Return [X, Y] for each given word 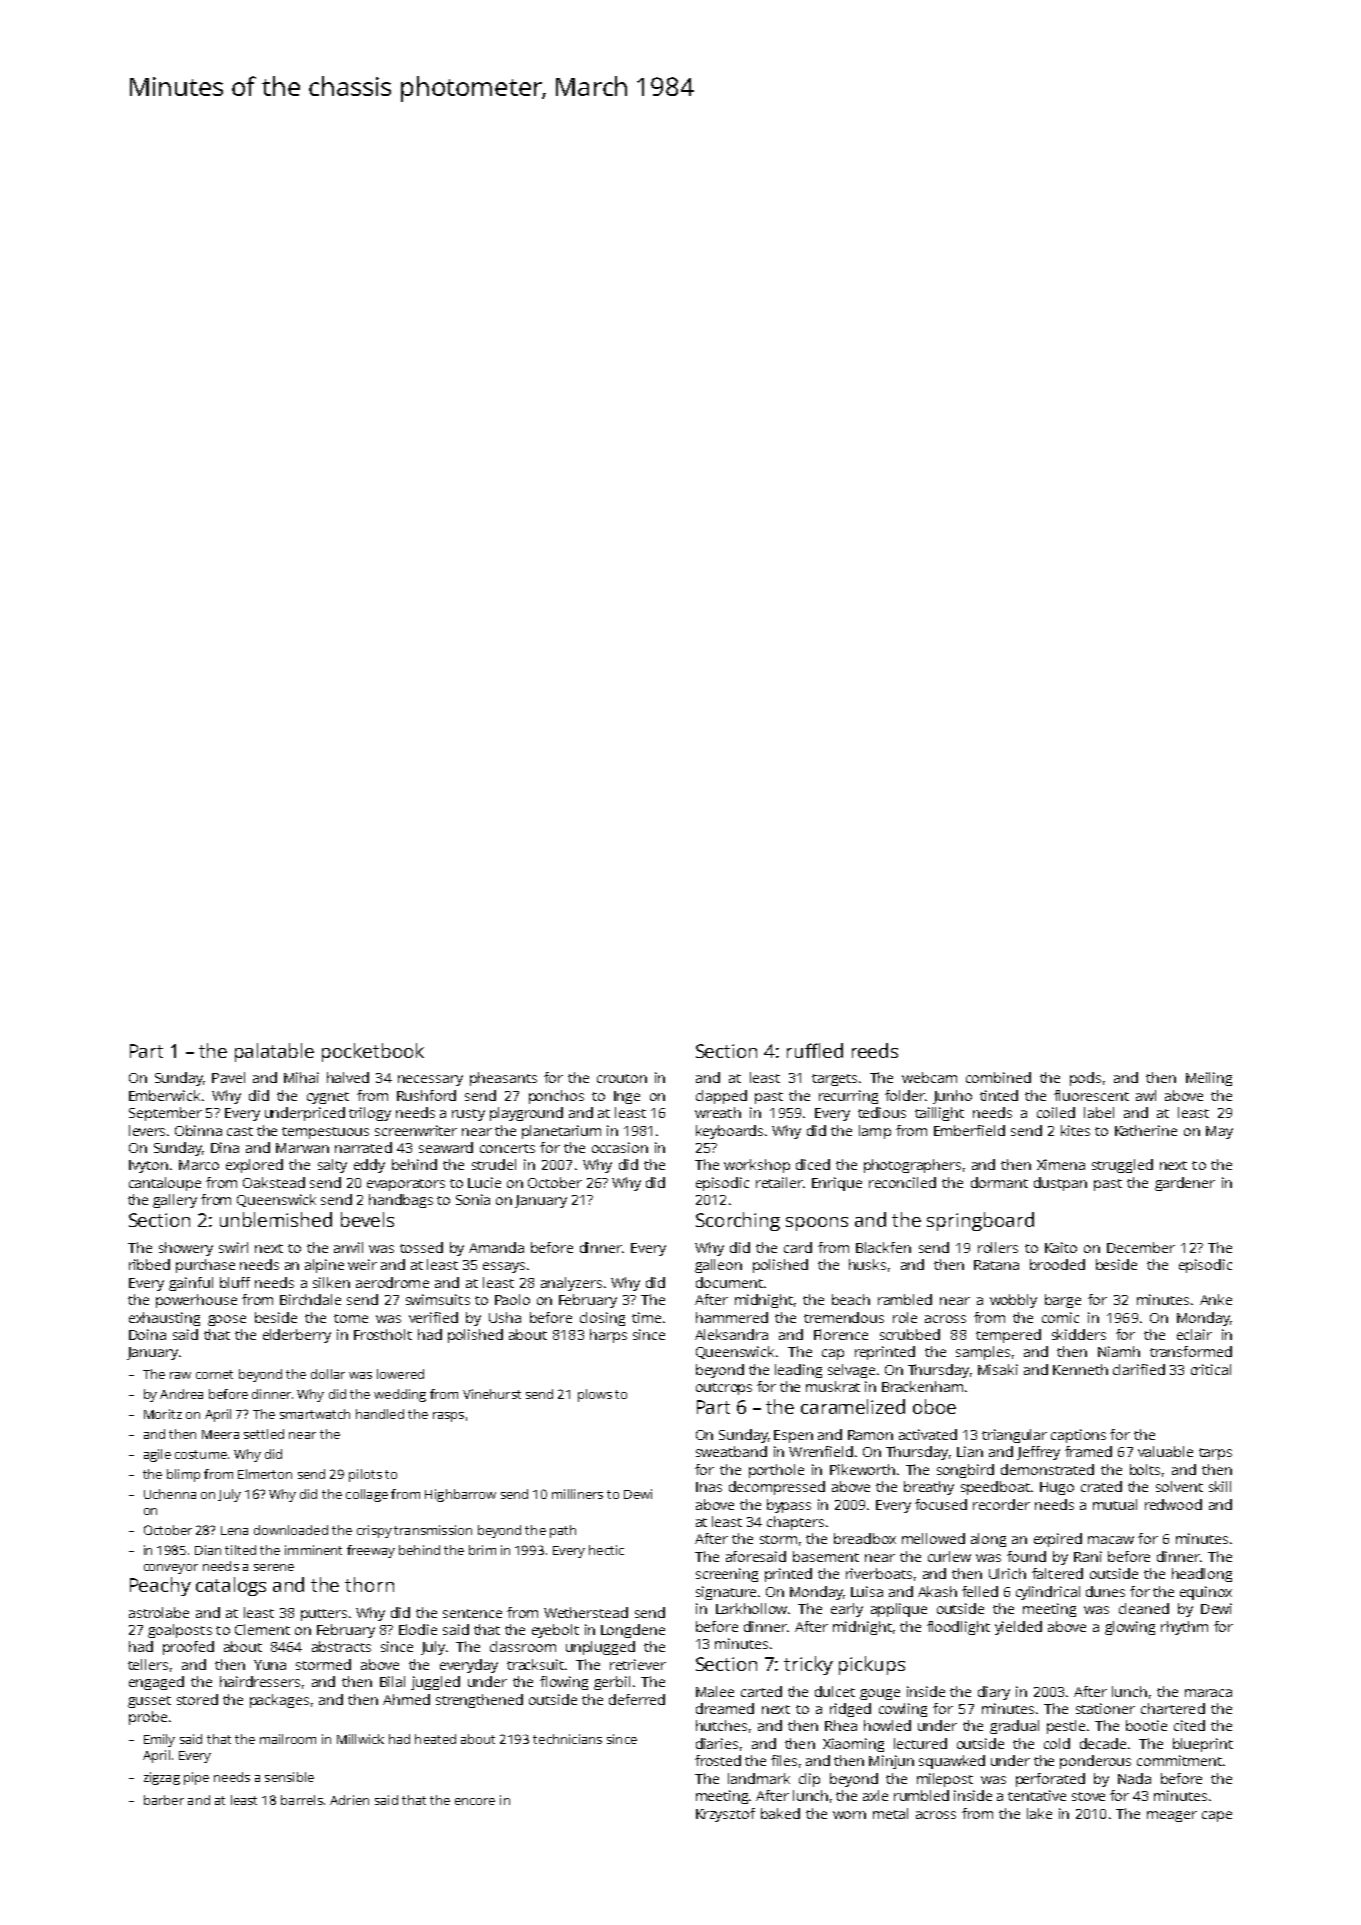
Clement [262, 1629]
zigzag [162, 1778]
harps [608, 1336]
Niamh [1119, 1351]
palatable [274, 1052]
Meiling [1209, 1079]
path [563, 1531]
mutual [1115, 1504]
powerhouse [196, 1301]
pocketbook [373, 1052]
